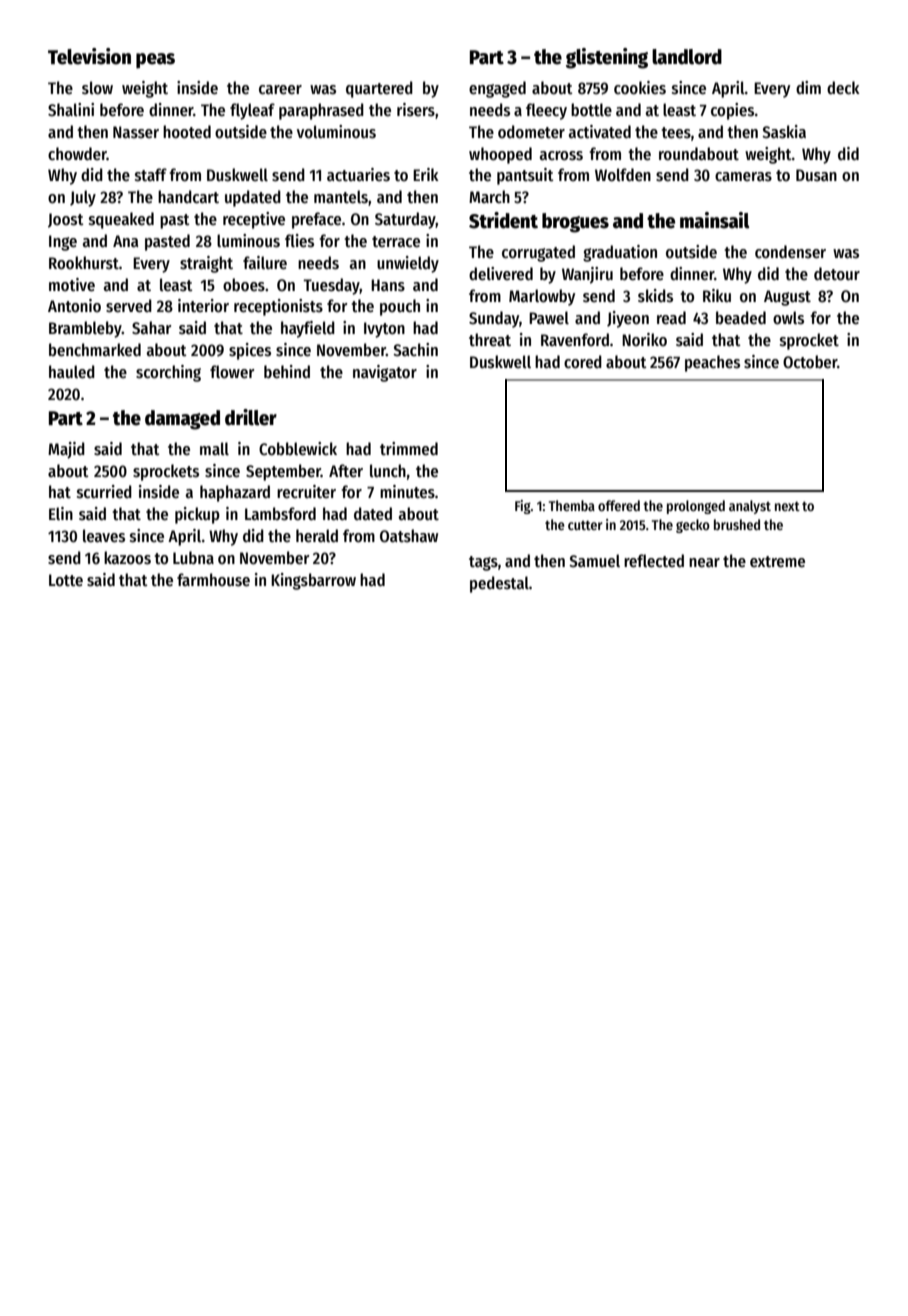 This screenshot has height=1316, width=908. Describe the element at coordinates (66, 580) in the screenshot. I see `Lotte` at that location.
